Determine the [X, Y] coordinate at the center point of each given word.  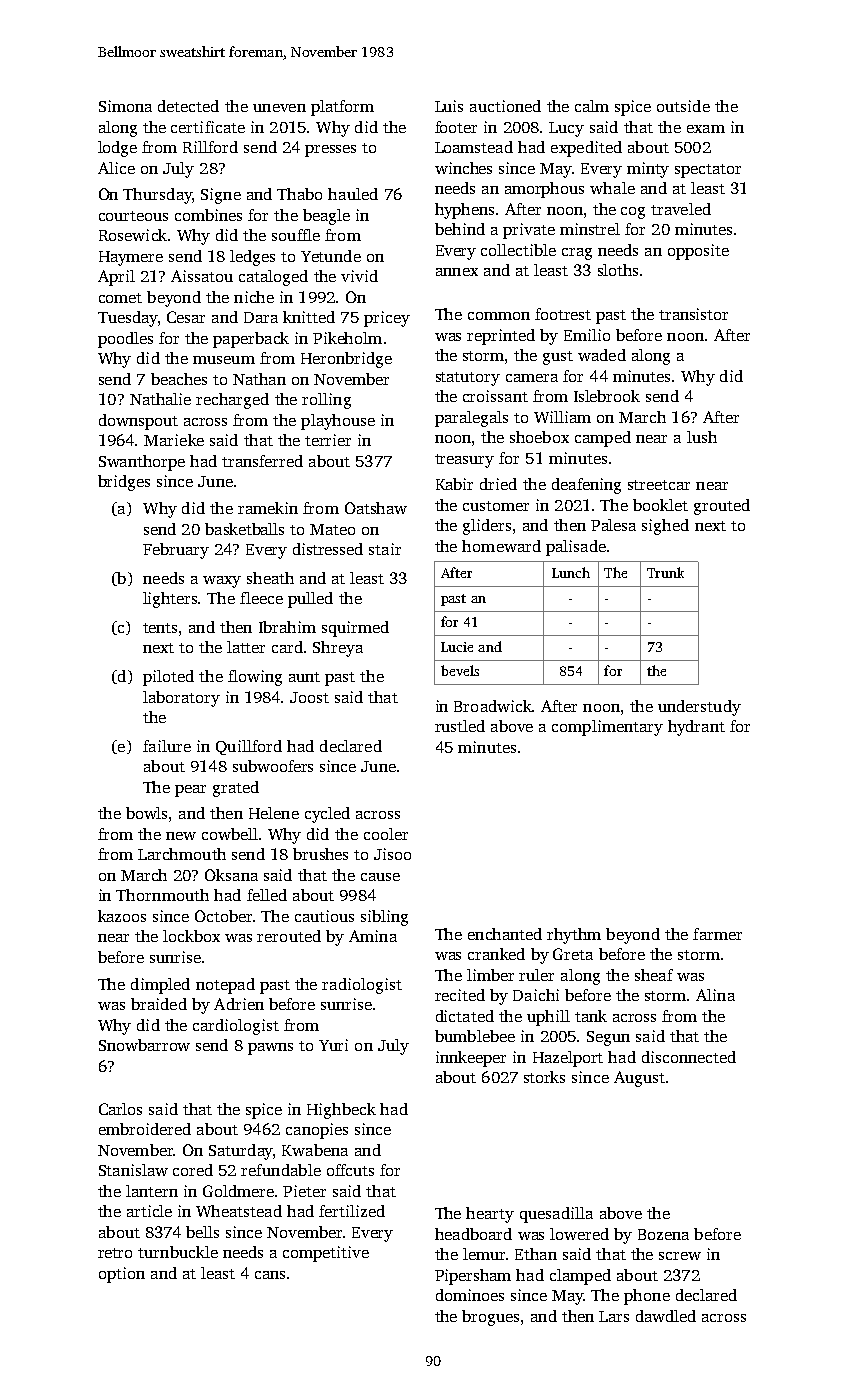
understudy [699, 708]
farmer [717, 934]
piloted [168, 678]
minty [648, 170]
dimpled [160, 986]
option [122, 1275]
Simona [125, 106]
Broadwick [493, 706]
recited [460, 995]
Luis [449, 106]
